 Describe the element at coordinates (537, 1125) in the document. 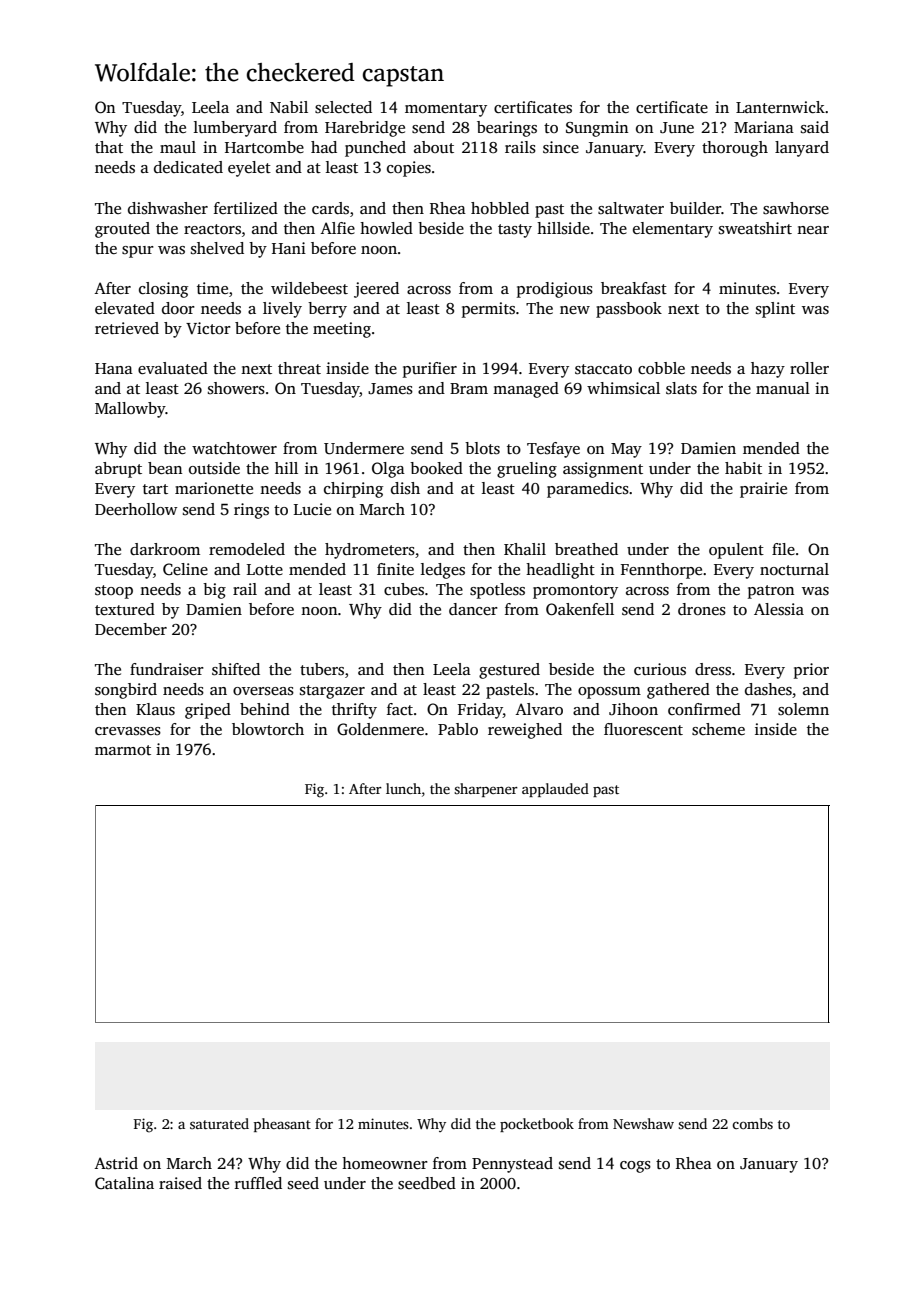

I see `pocketbook` at that location.
